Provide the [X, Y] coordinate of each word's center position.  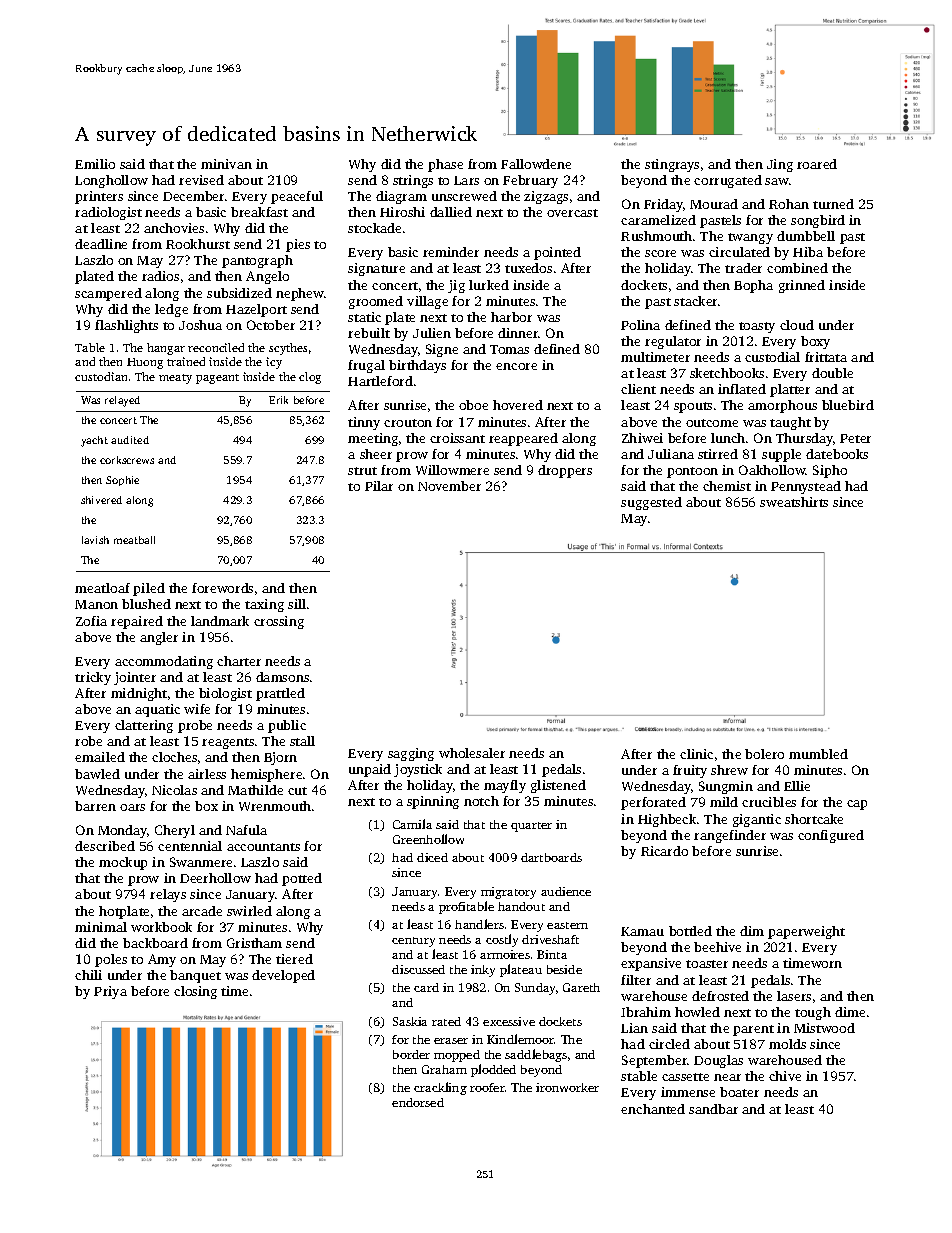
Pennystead [806, 487]
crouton [408, 423]
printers [99, 197]
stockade [374, 228]
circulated [739, 252]
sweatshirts [794, 502]
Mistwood [824, 1028]
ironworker [567, 1087]
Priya [110, 992]
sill [297, 604]
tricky [93, 678]
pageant [217, 379]
